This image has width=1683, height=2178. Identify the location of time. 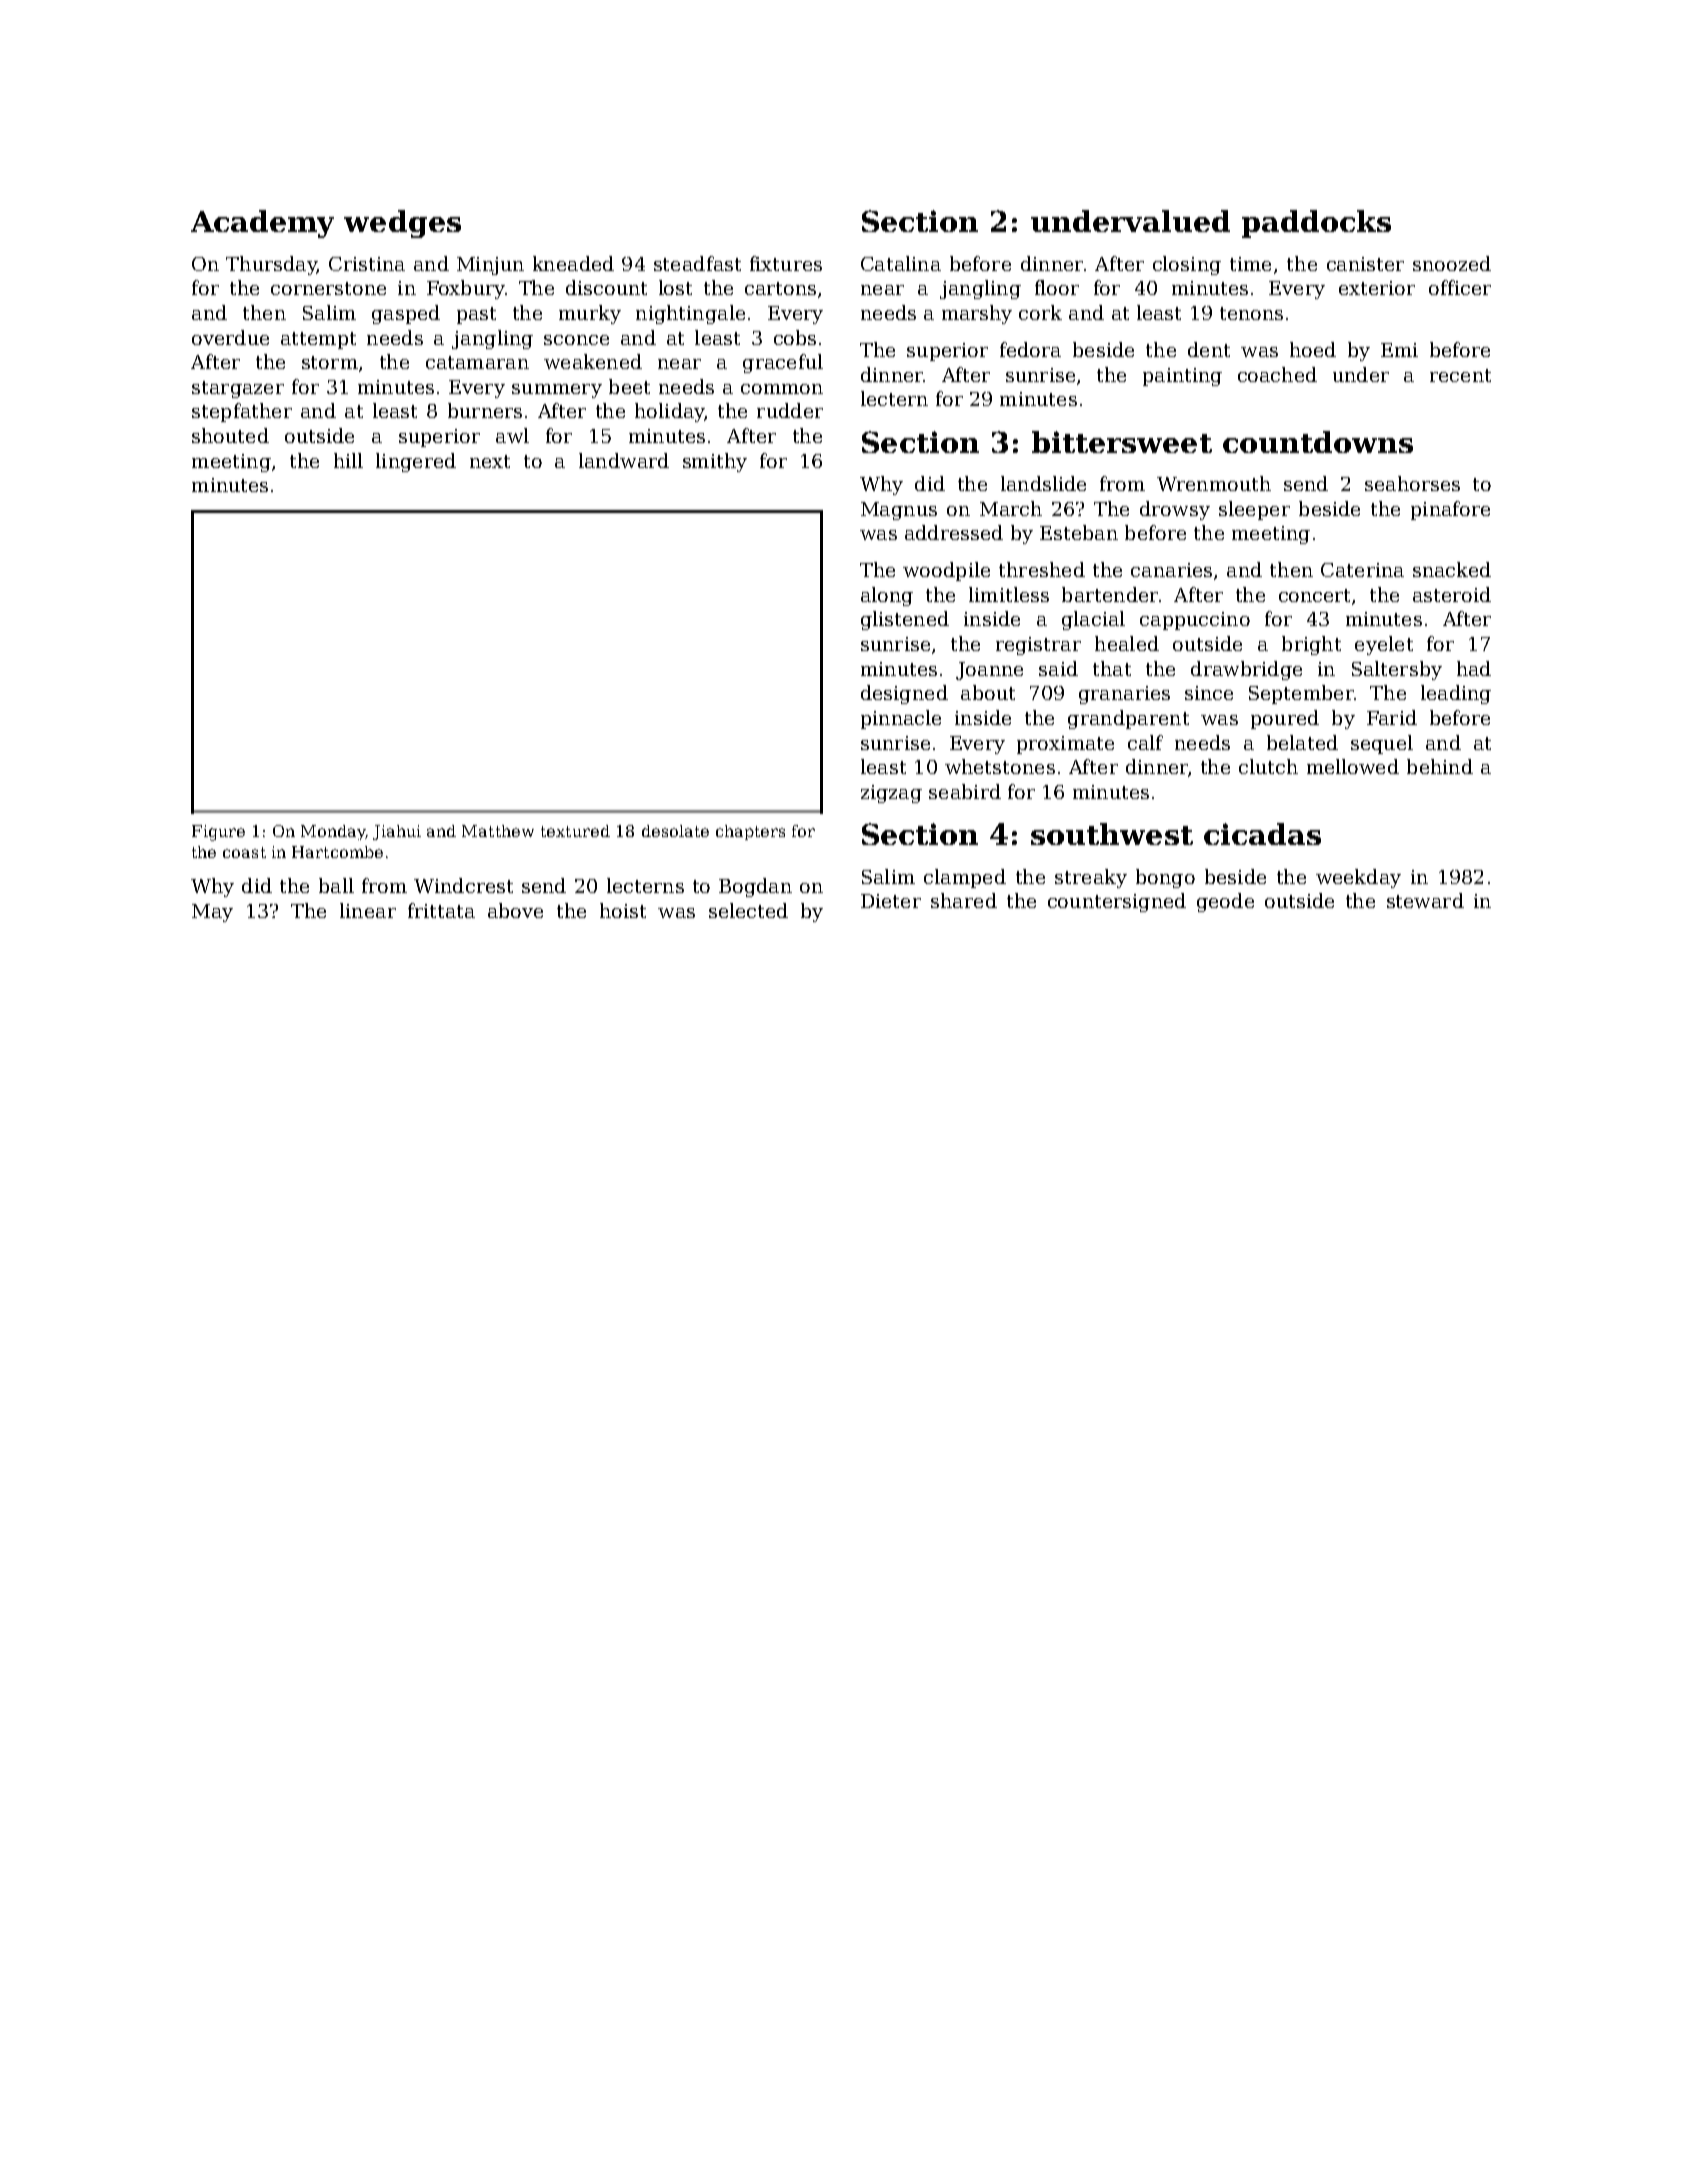
(1250, 264).
